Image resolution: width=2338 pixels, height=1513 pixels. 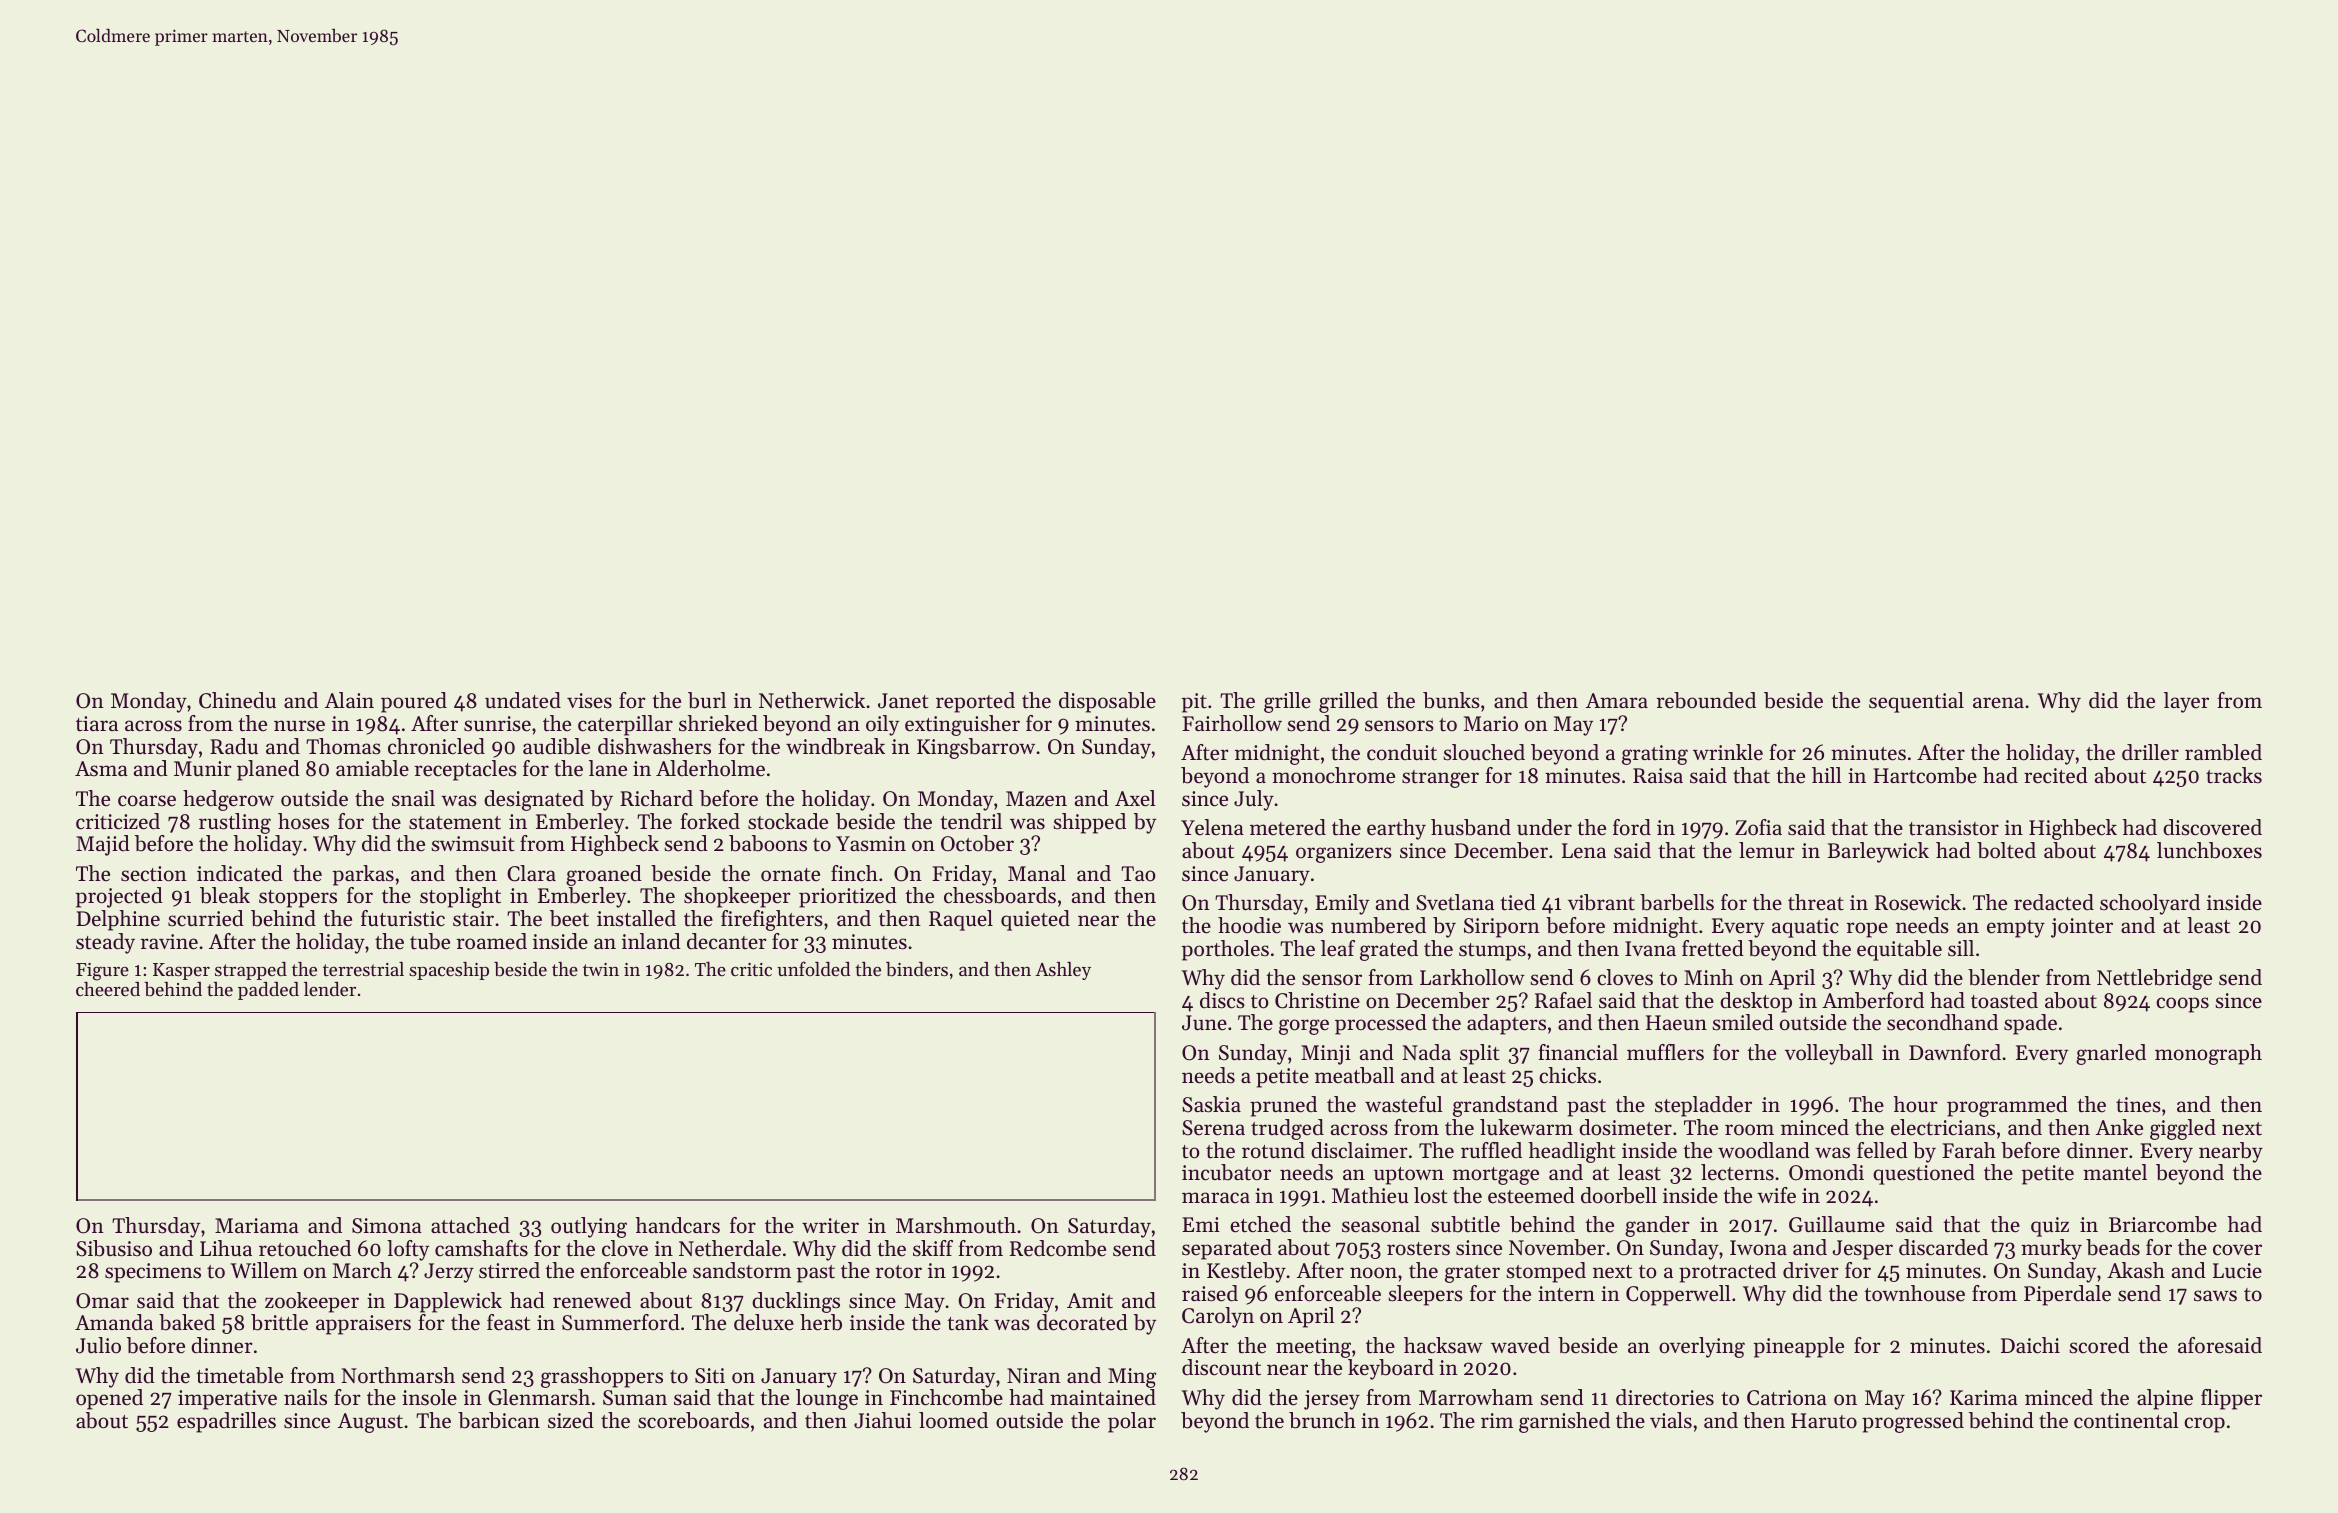 I want to click on bunks, so click(x=1451, y=700).
